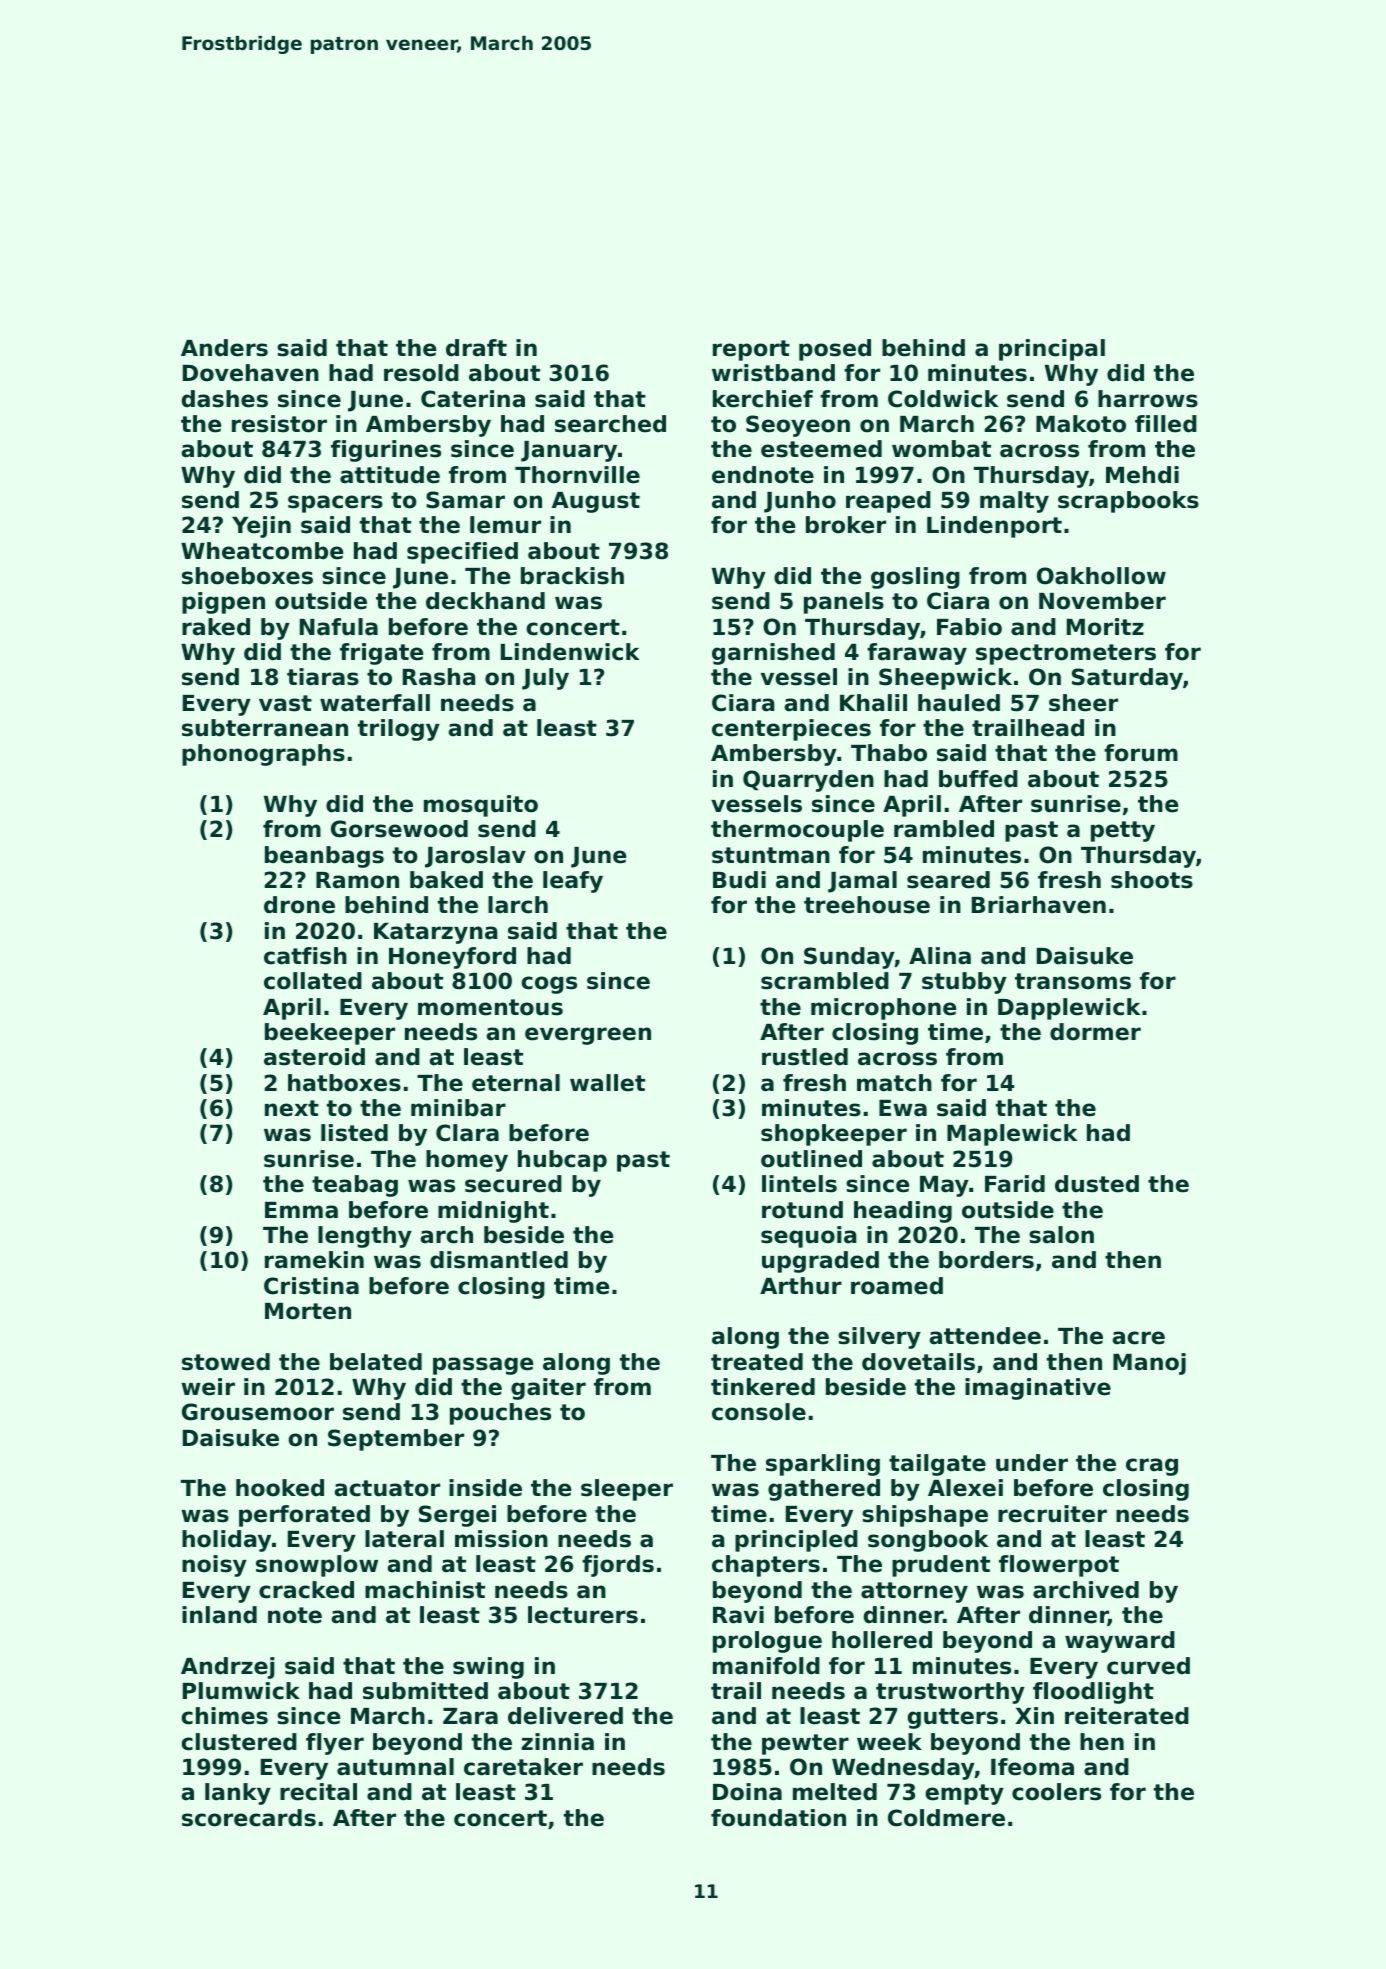  Describe the element at coordinates (476, 348) in the screenshot. I see `draft` at that location.
